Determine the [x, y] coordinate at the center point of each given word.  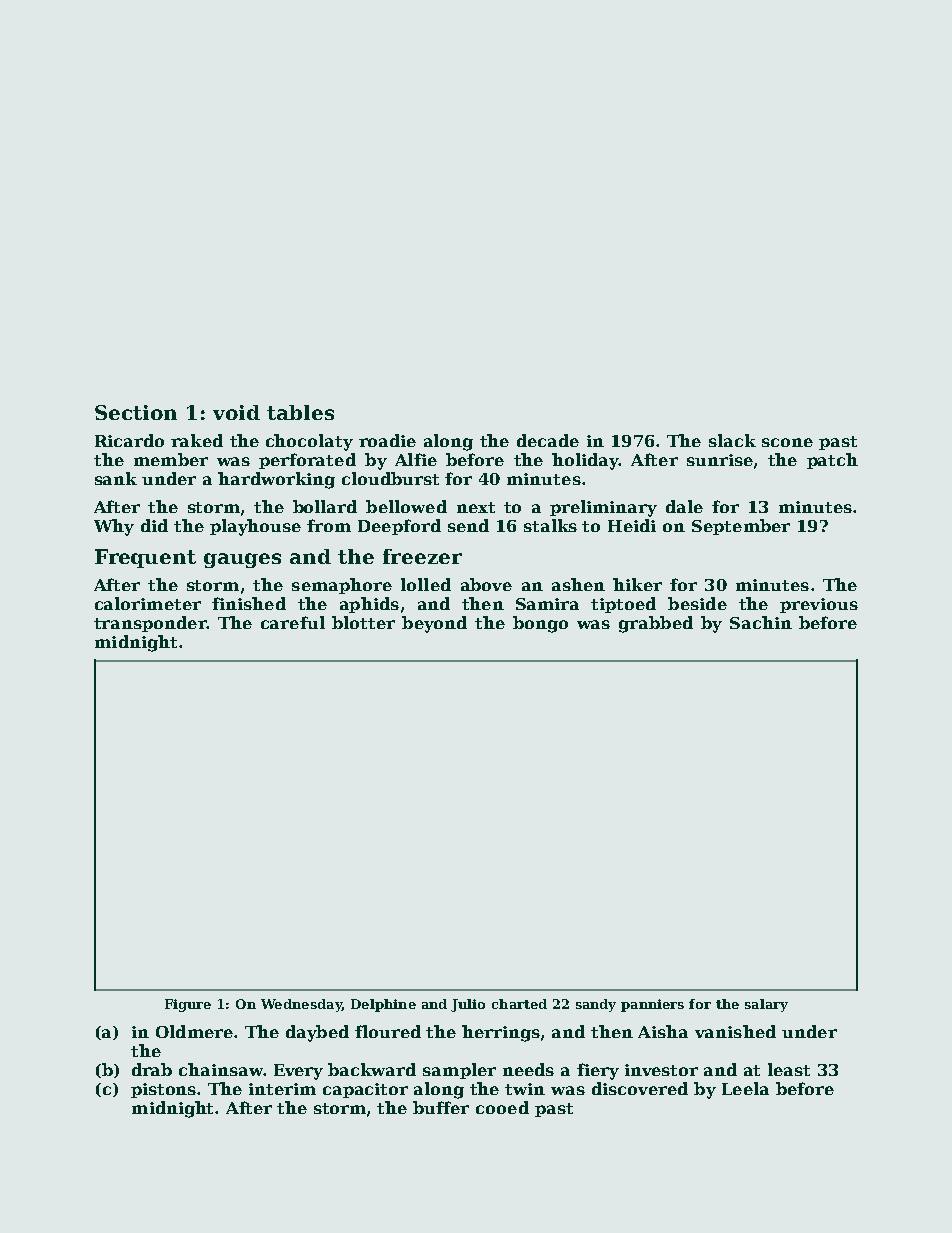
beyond [434, 624]
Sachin [761, 622]
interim [282, 1089]
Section [136, 412]
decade [548, 440]
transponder [150, 624]
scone [787, 442]
